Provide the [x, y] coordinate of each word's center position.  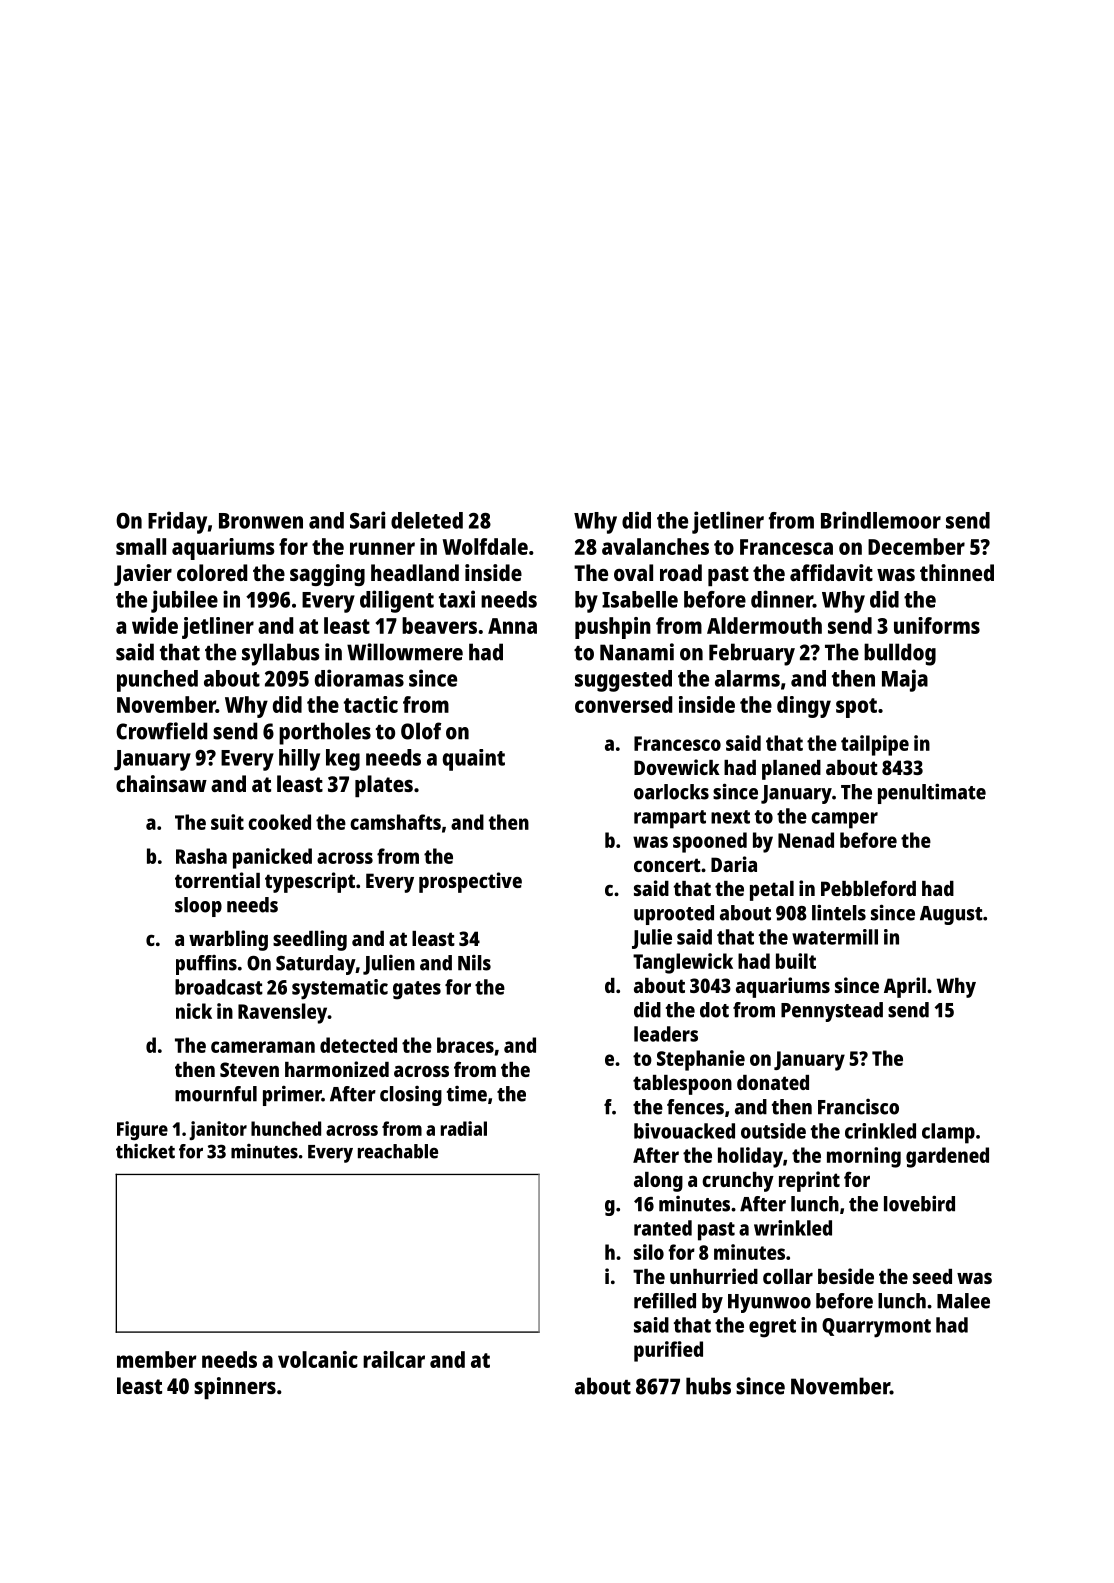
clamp [948, 1133]
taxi [457, 599]
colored [212, 572]
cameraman [263, 1047]
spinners [235, 1388]
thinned [957, 572]
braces [465, 1045]
